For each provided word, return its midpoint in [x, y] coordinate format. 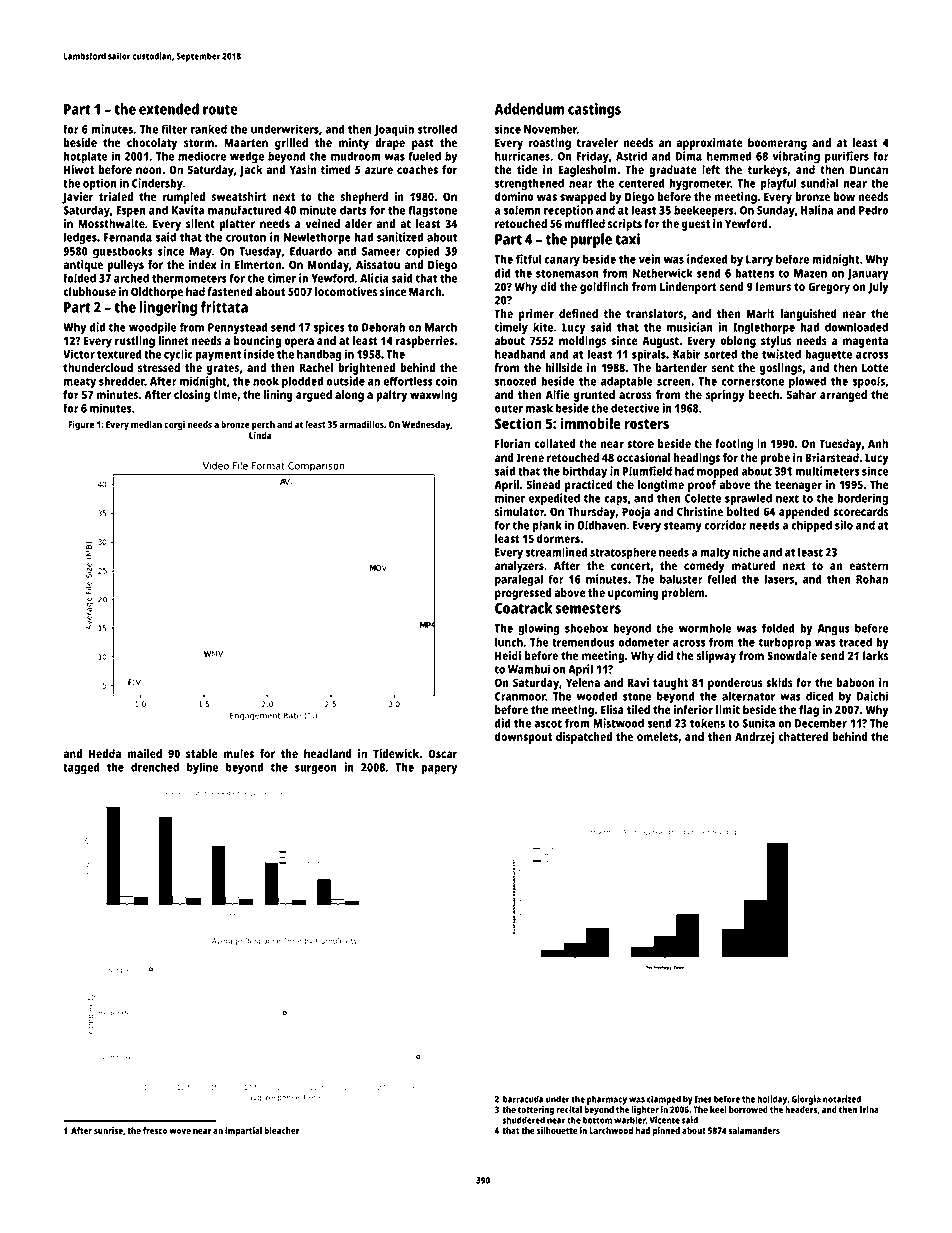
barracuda [523, 1099]
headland [328, 753]
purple [591, 240]
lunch [509, 642]
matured [753, 565]
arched [131, 278]
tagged [81, 768]
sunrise [108, 1130]
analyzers [519, 567]
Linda [260, 435]
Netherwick [662, 273]
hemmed [729, 156]
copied [423, 252]
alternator [748, 696]
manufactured [244, 210]
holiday [772, 1100]
